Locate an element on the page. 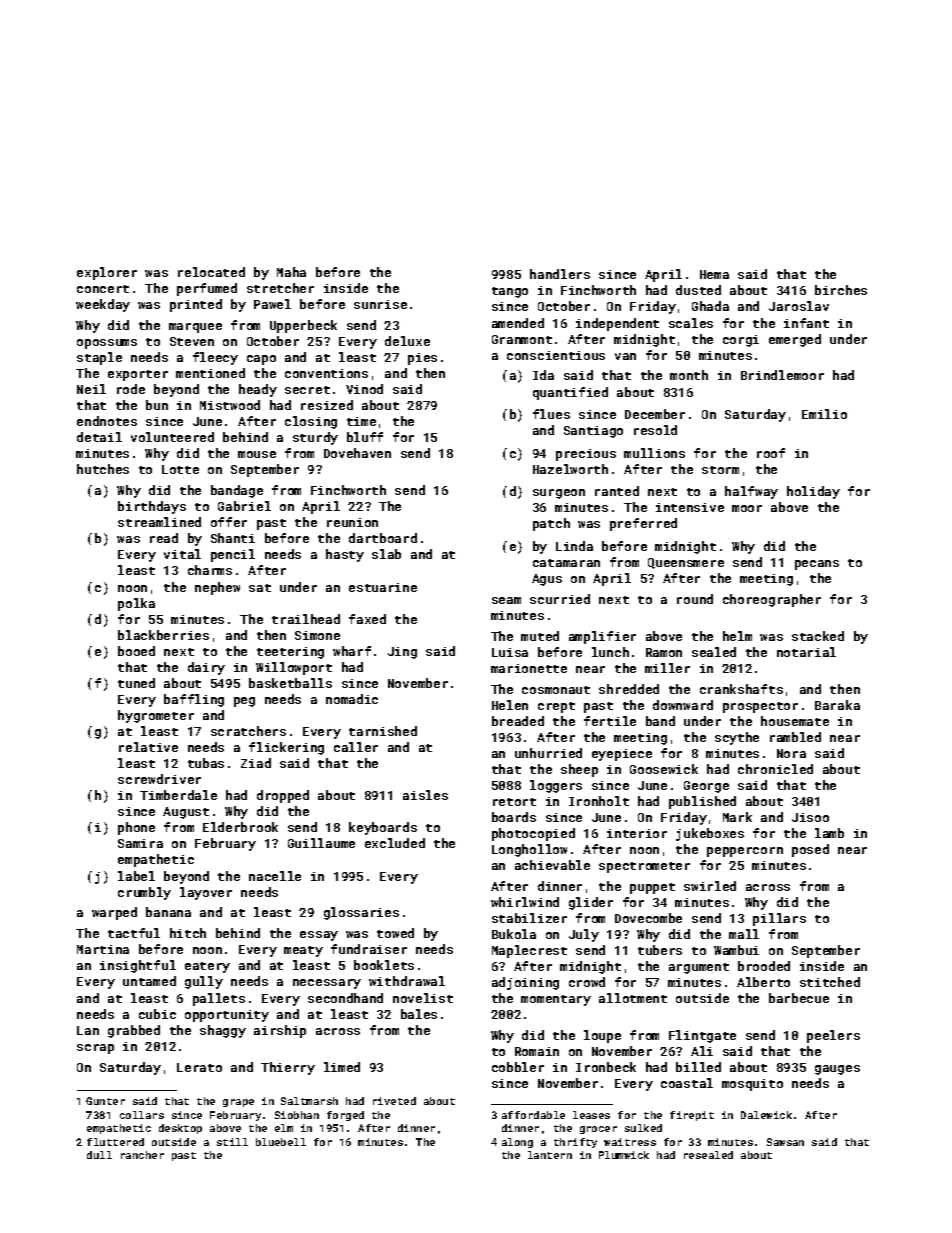  Gunter is located at coordinates (105, 1101).
